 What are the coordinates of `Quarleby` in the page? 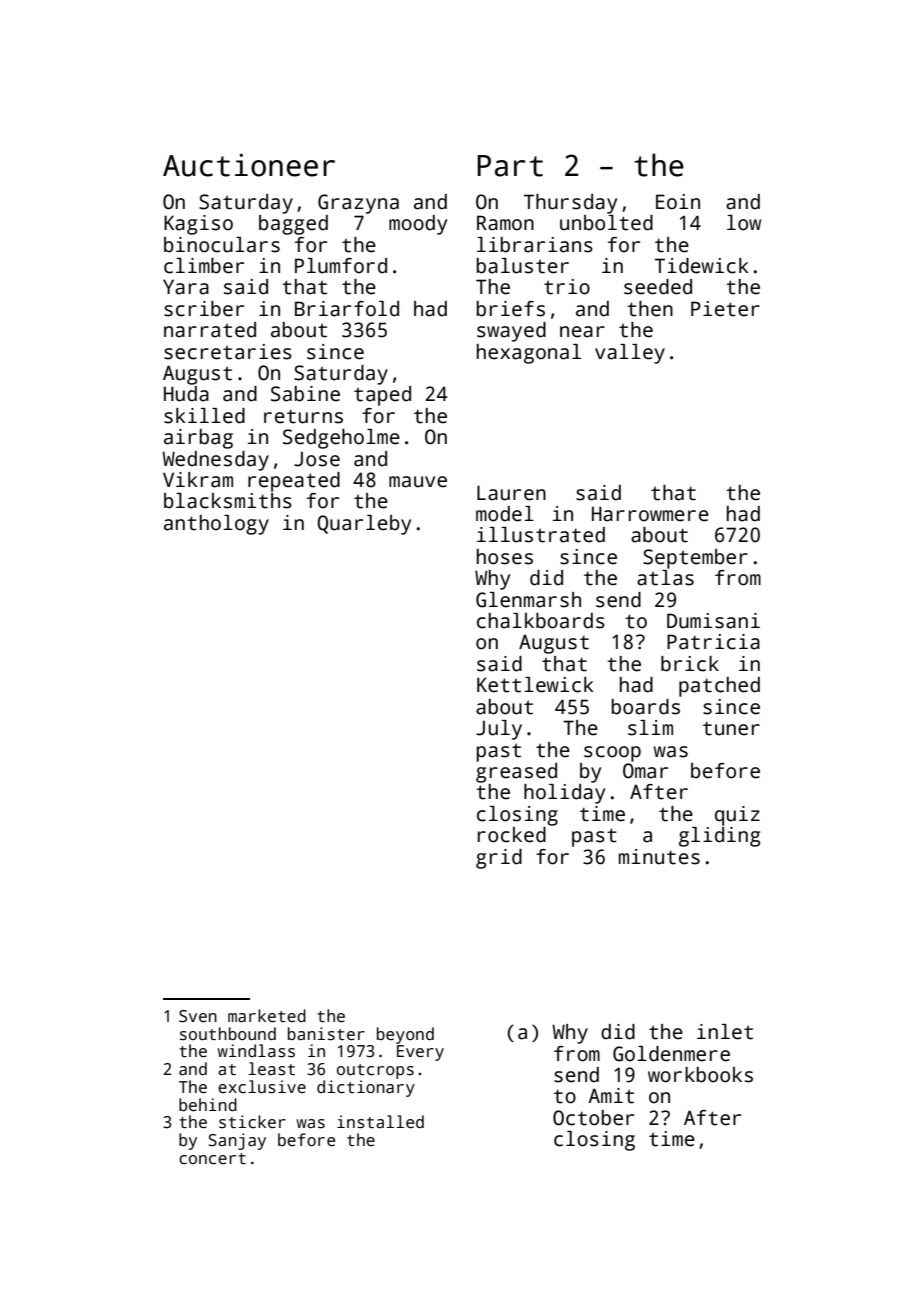 It's located at (364, 525).
